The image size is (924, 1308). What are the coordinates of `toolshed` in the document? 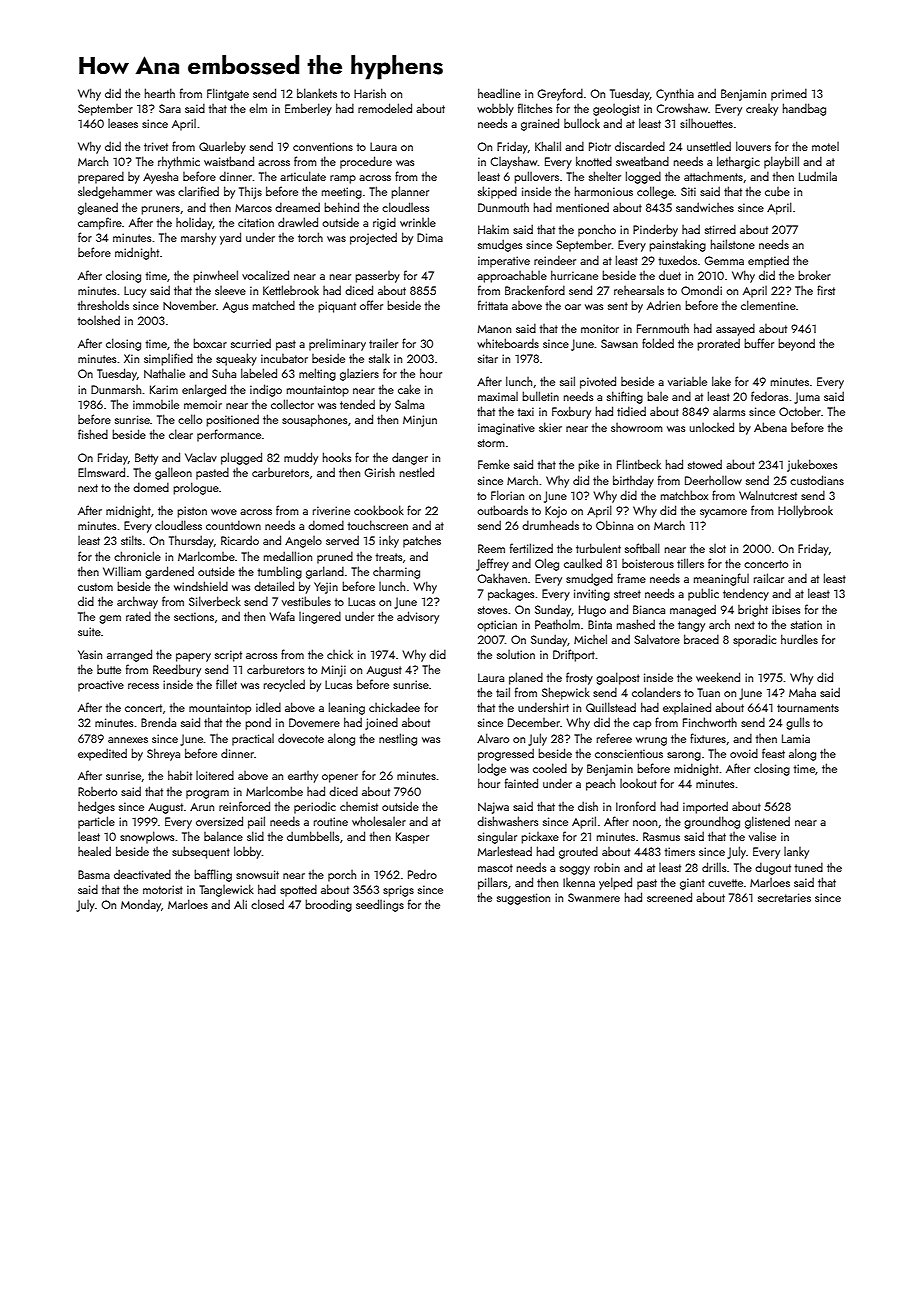 It's located at (99, 320).
